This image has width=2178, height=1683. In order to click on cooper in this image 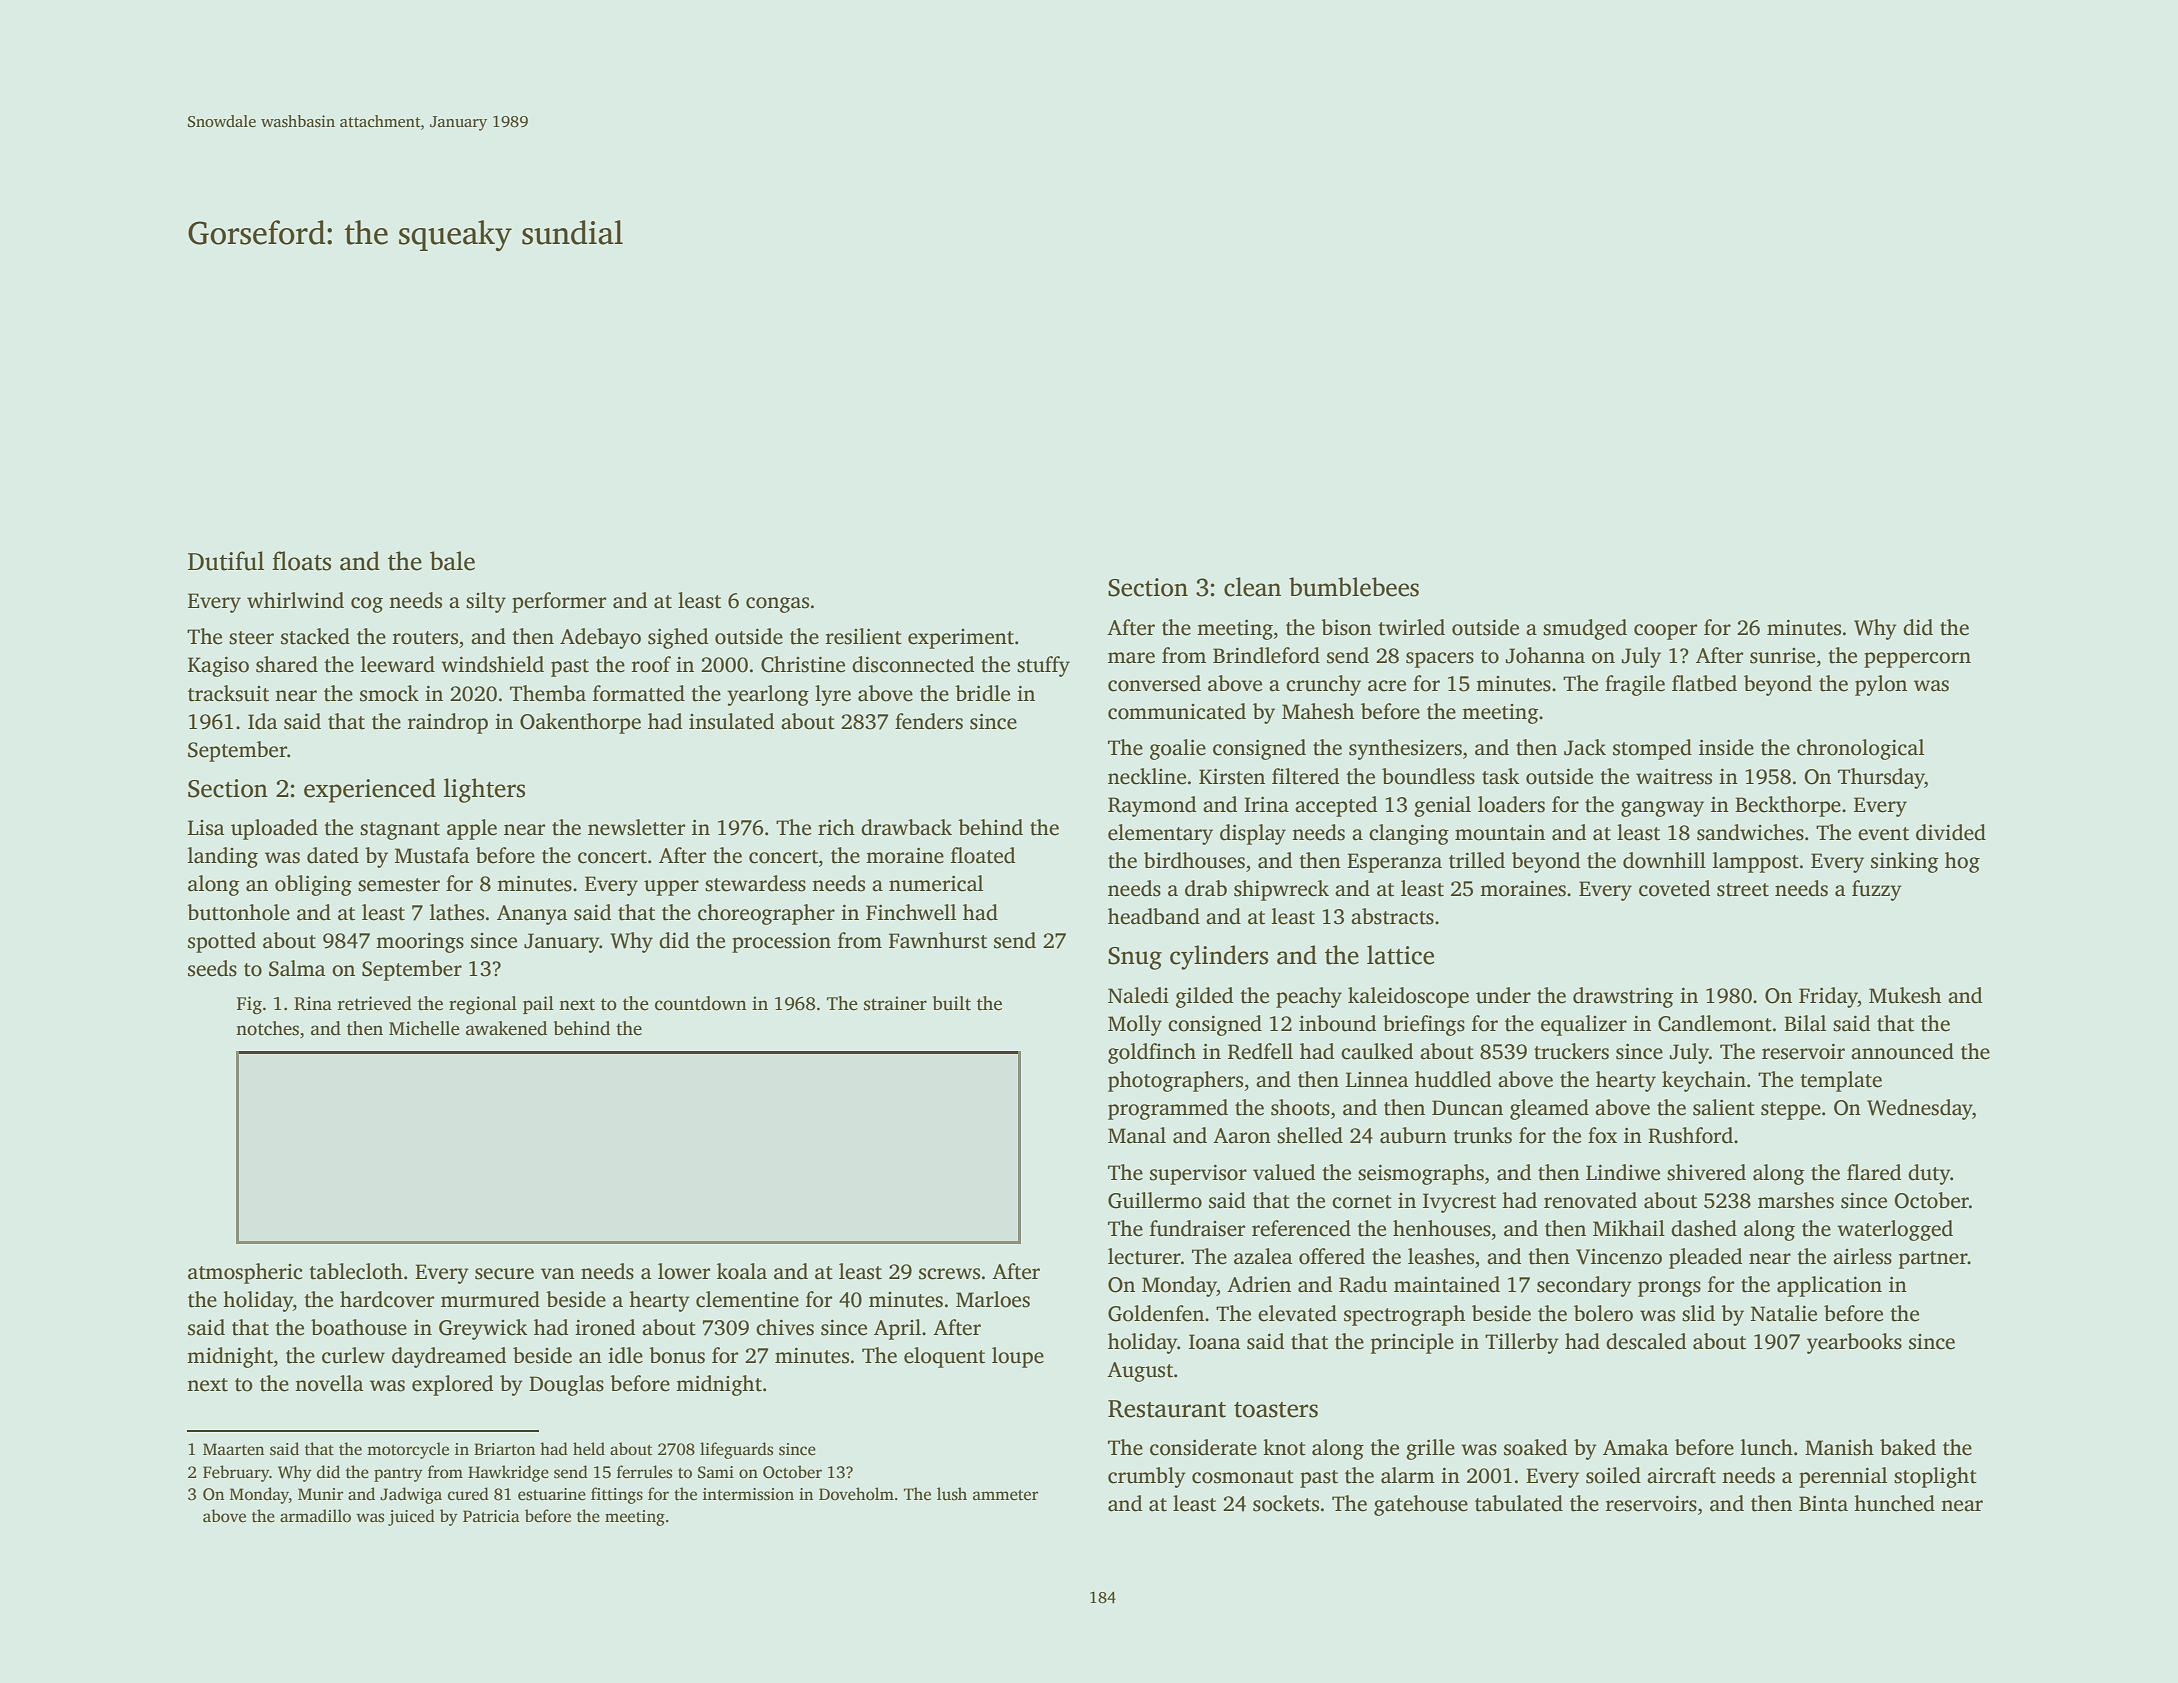, I will do `click(1665, 632)`.
